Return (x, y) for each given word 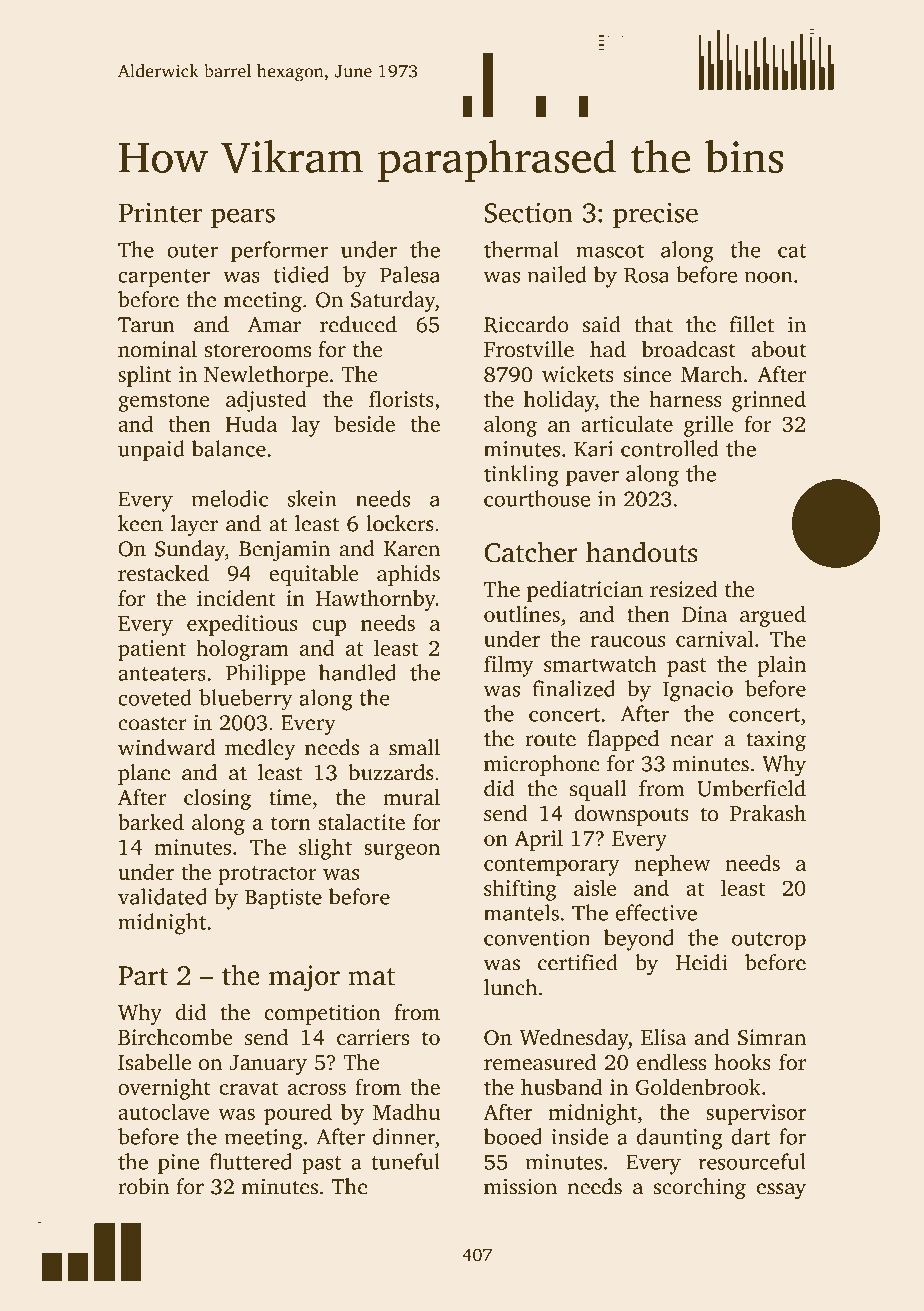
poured (298, 1114)
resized (684, 589)
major (304, 978)
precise (655, 215)
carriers (373, 1037)
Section (528, 212)
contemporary (552, 866)
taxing (776, 741)
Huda (251, 423)
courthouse (537, 498)
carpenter (164, 278)
